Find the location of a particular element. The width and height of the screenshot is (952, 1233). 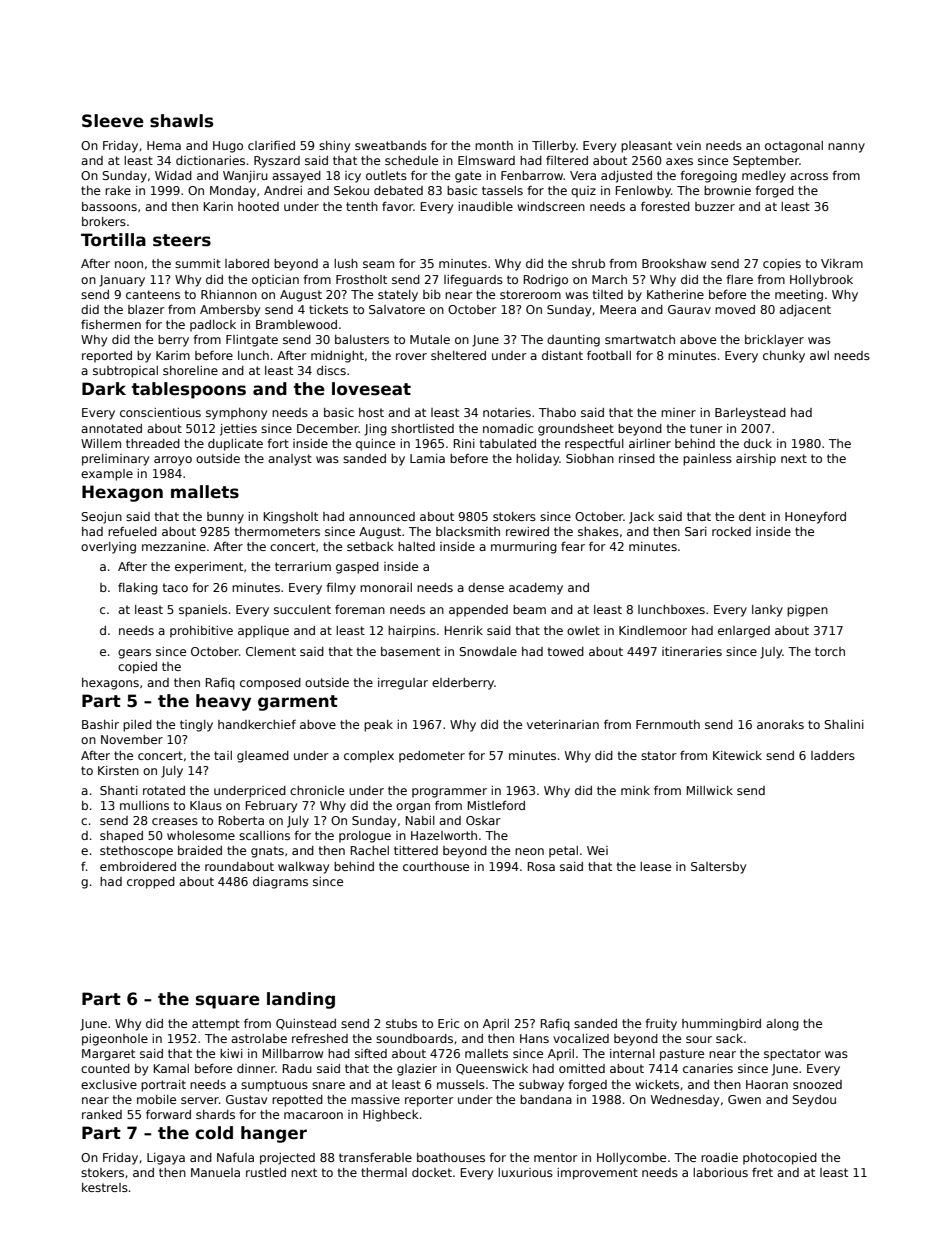

improvement is located at coordinates (597, 1174).
